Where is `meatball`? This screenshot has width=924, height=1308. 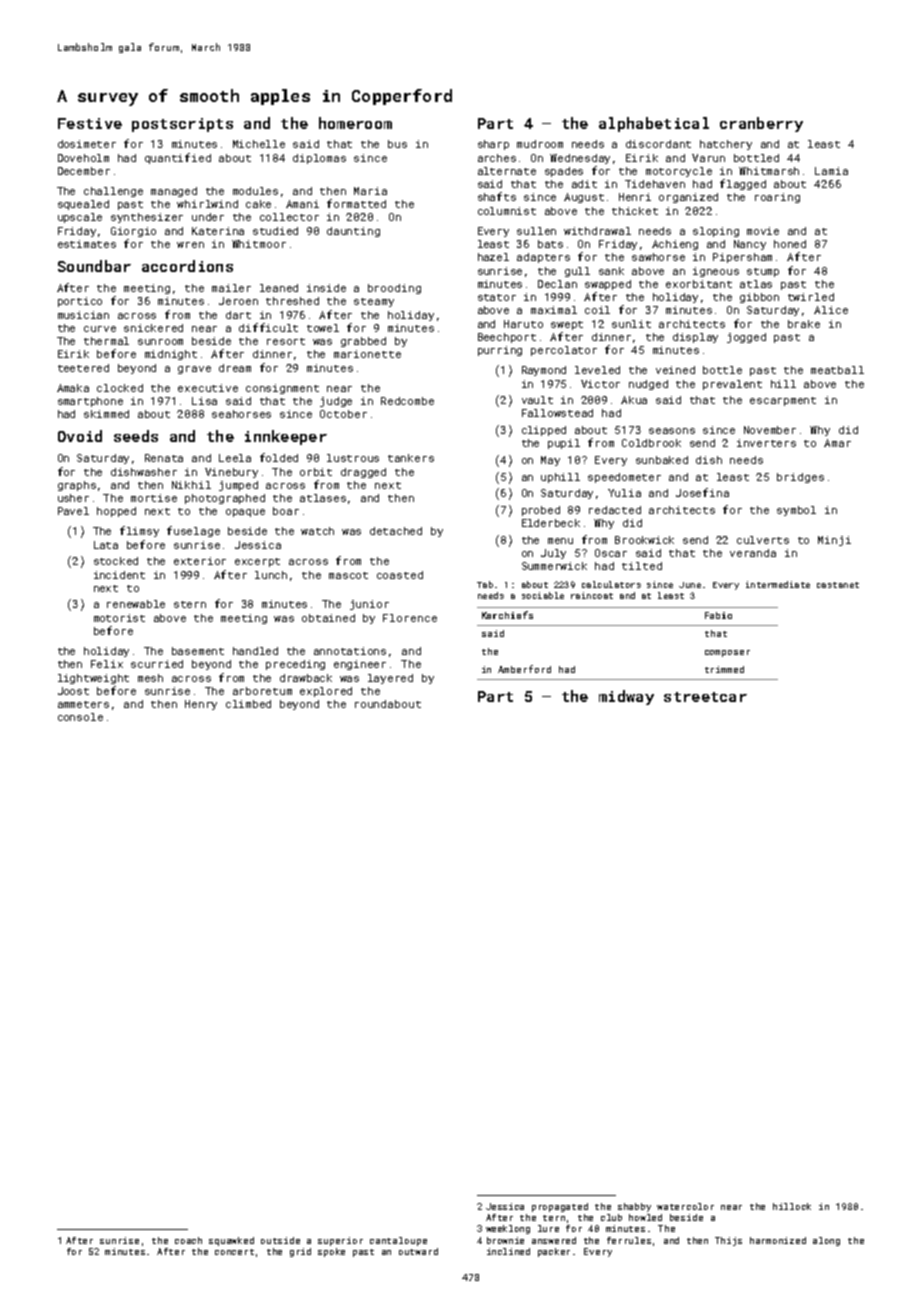
meatball is located at coordinates (837, 370).
